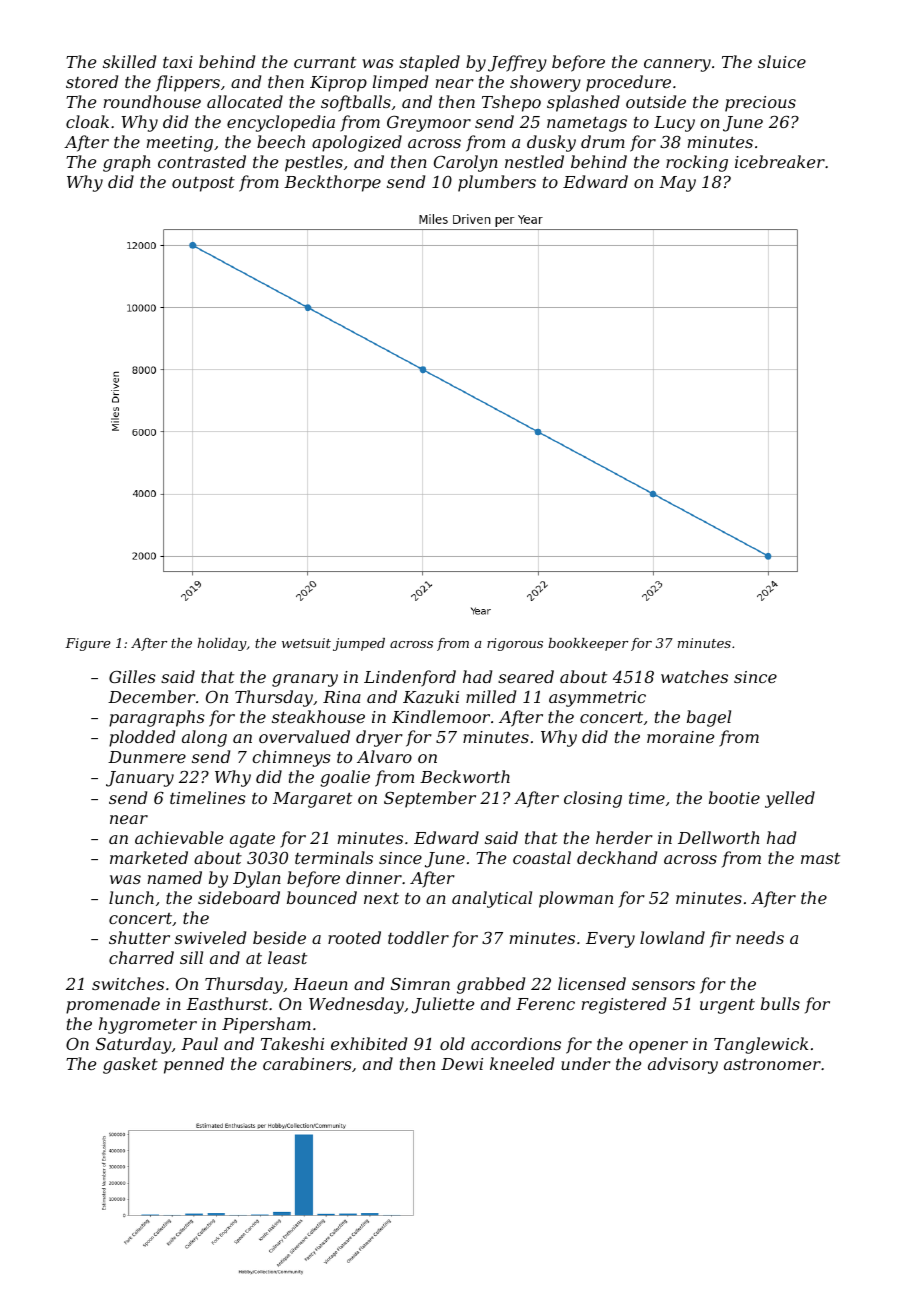 This screenshot has width=908, height=1316. I want to click on jumped, so click(359, 644).
